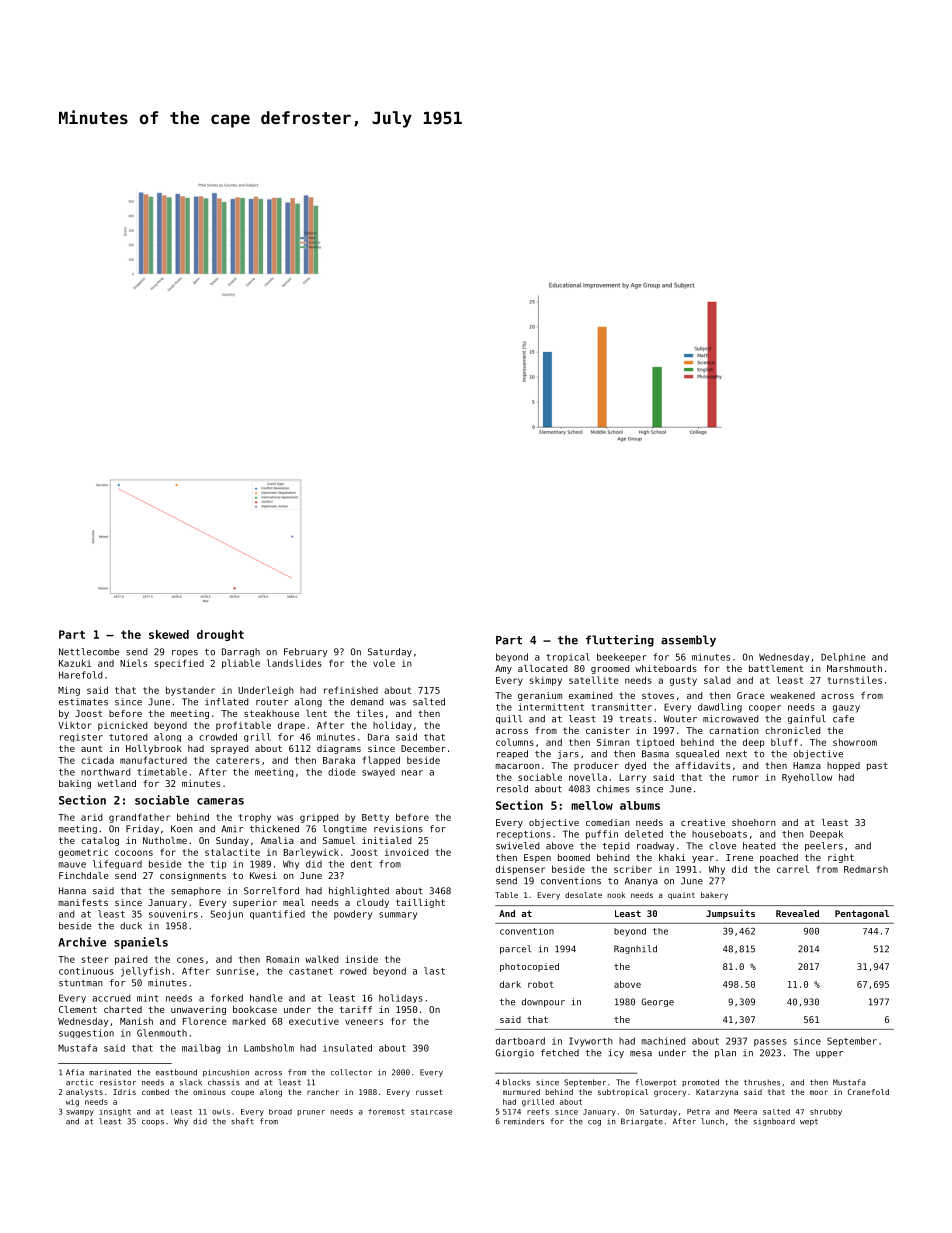 The image size is (952, 1233). I want to click on sunrise, so click(235, 971).
